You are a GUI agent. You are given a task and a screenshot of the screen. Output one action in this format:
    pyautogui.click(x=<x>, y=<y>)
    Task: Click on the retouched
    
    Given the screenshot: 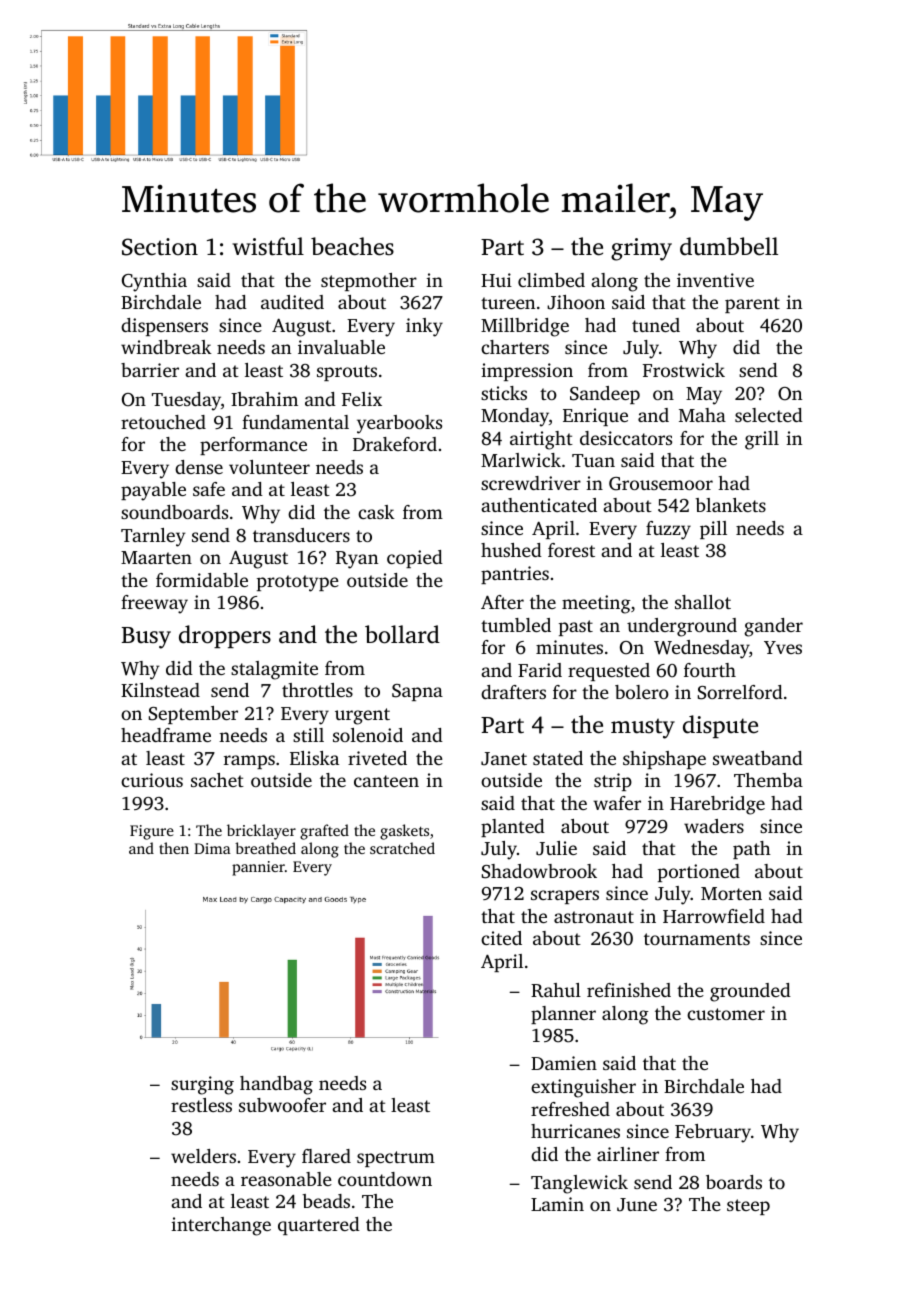 What is the action you would take?
    pyautogui.click(x=163, y=422)
